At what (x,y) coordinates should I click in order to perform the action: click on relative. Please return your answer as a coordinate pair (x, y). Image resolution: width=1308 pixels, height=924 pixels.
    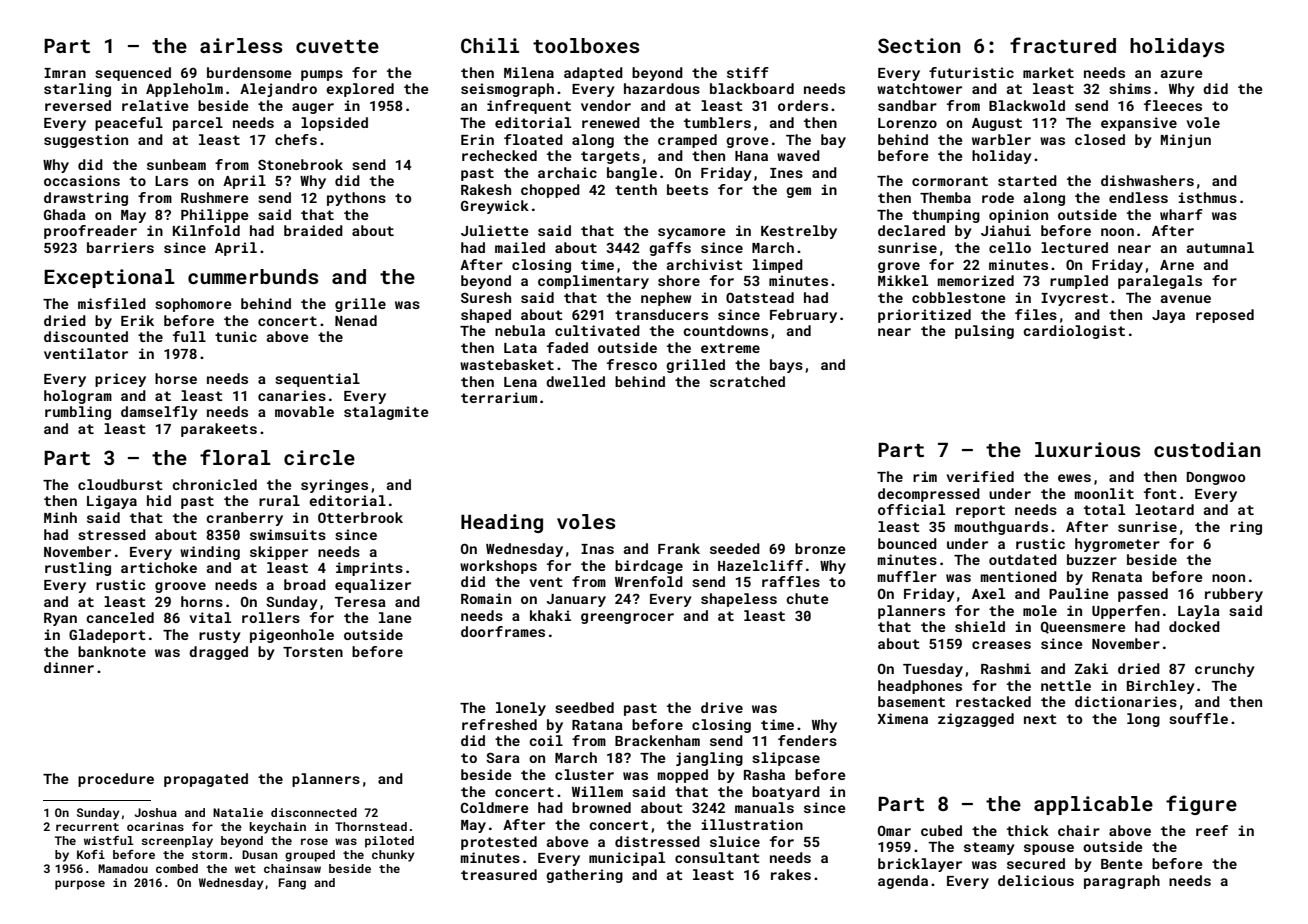
    Looking at the image, I should click on (155, 105).
